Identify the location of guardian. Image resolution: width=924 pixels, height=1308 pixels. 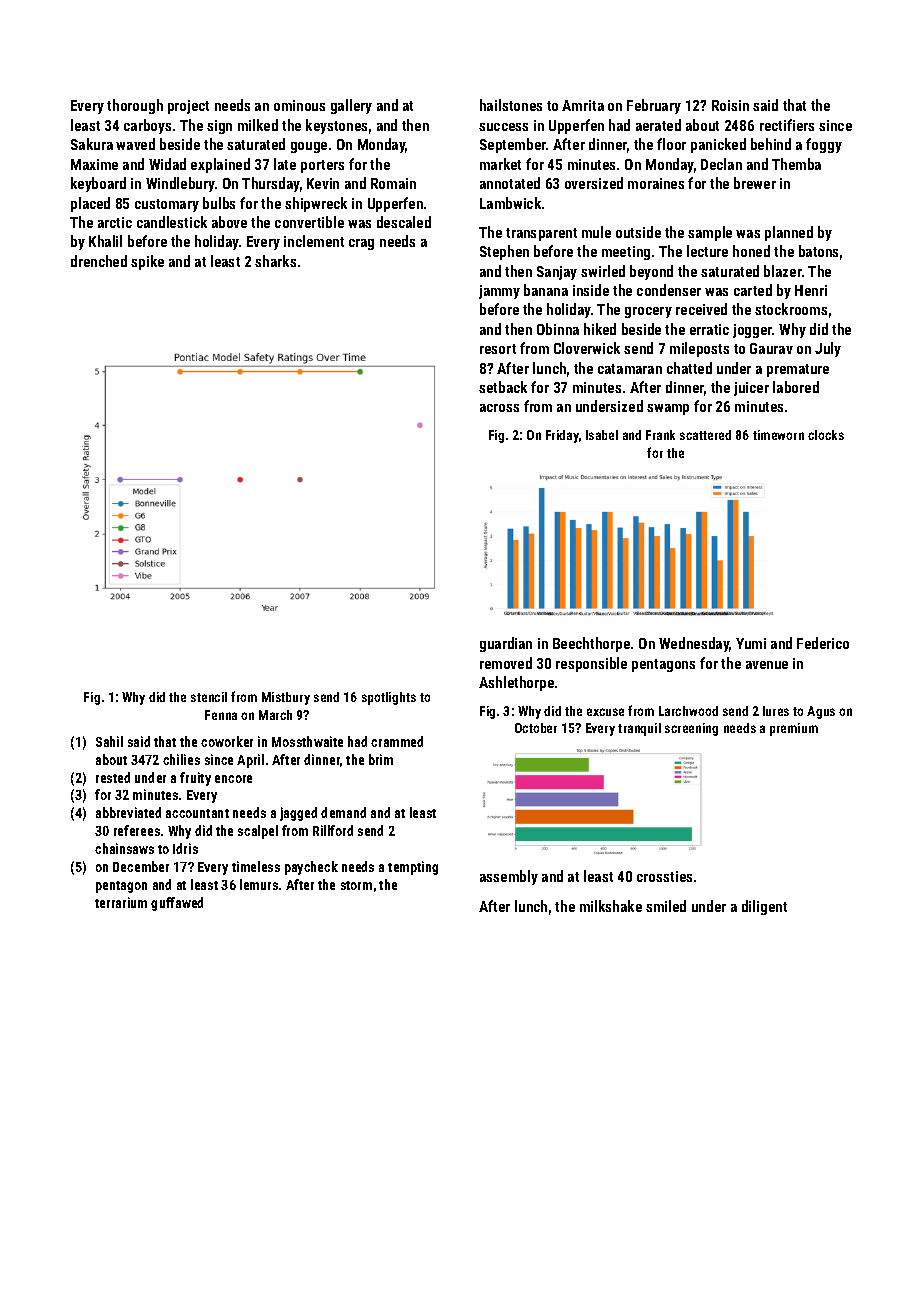
(506, 644).
